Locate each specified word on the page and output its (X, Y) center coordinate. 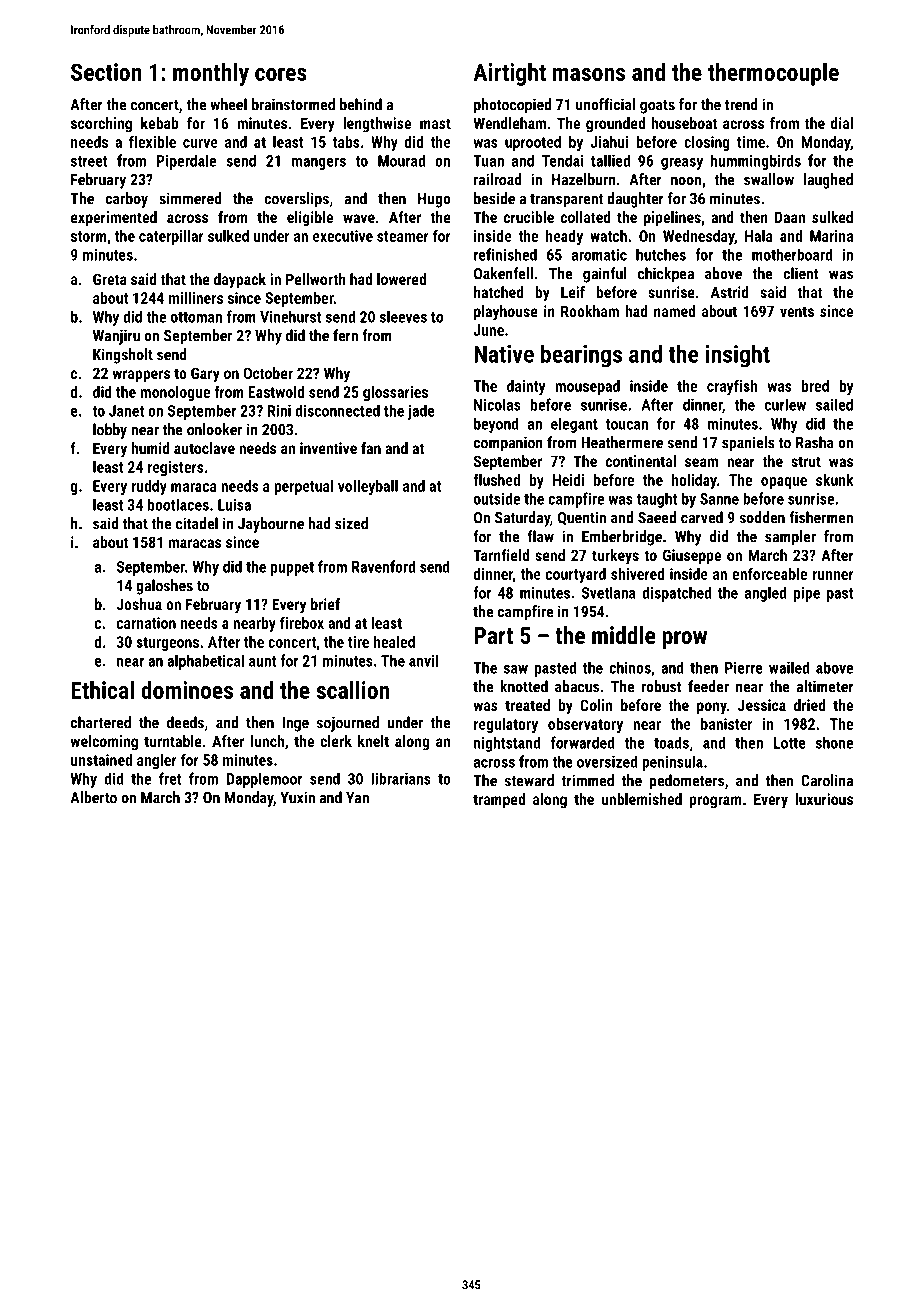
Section (106, 72)
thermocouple (773, 74)
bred (815, 386)
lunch (267, 741)
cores (281, 74)
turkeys (615, 557)
